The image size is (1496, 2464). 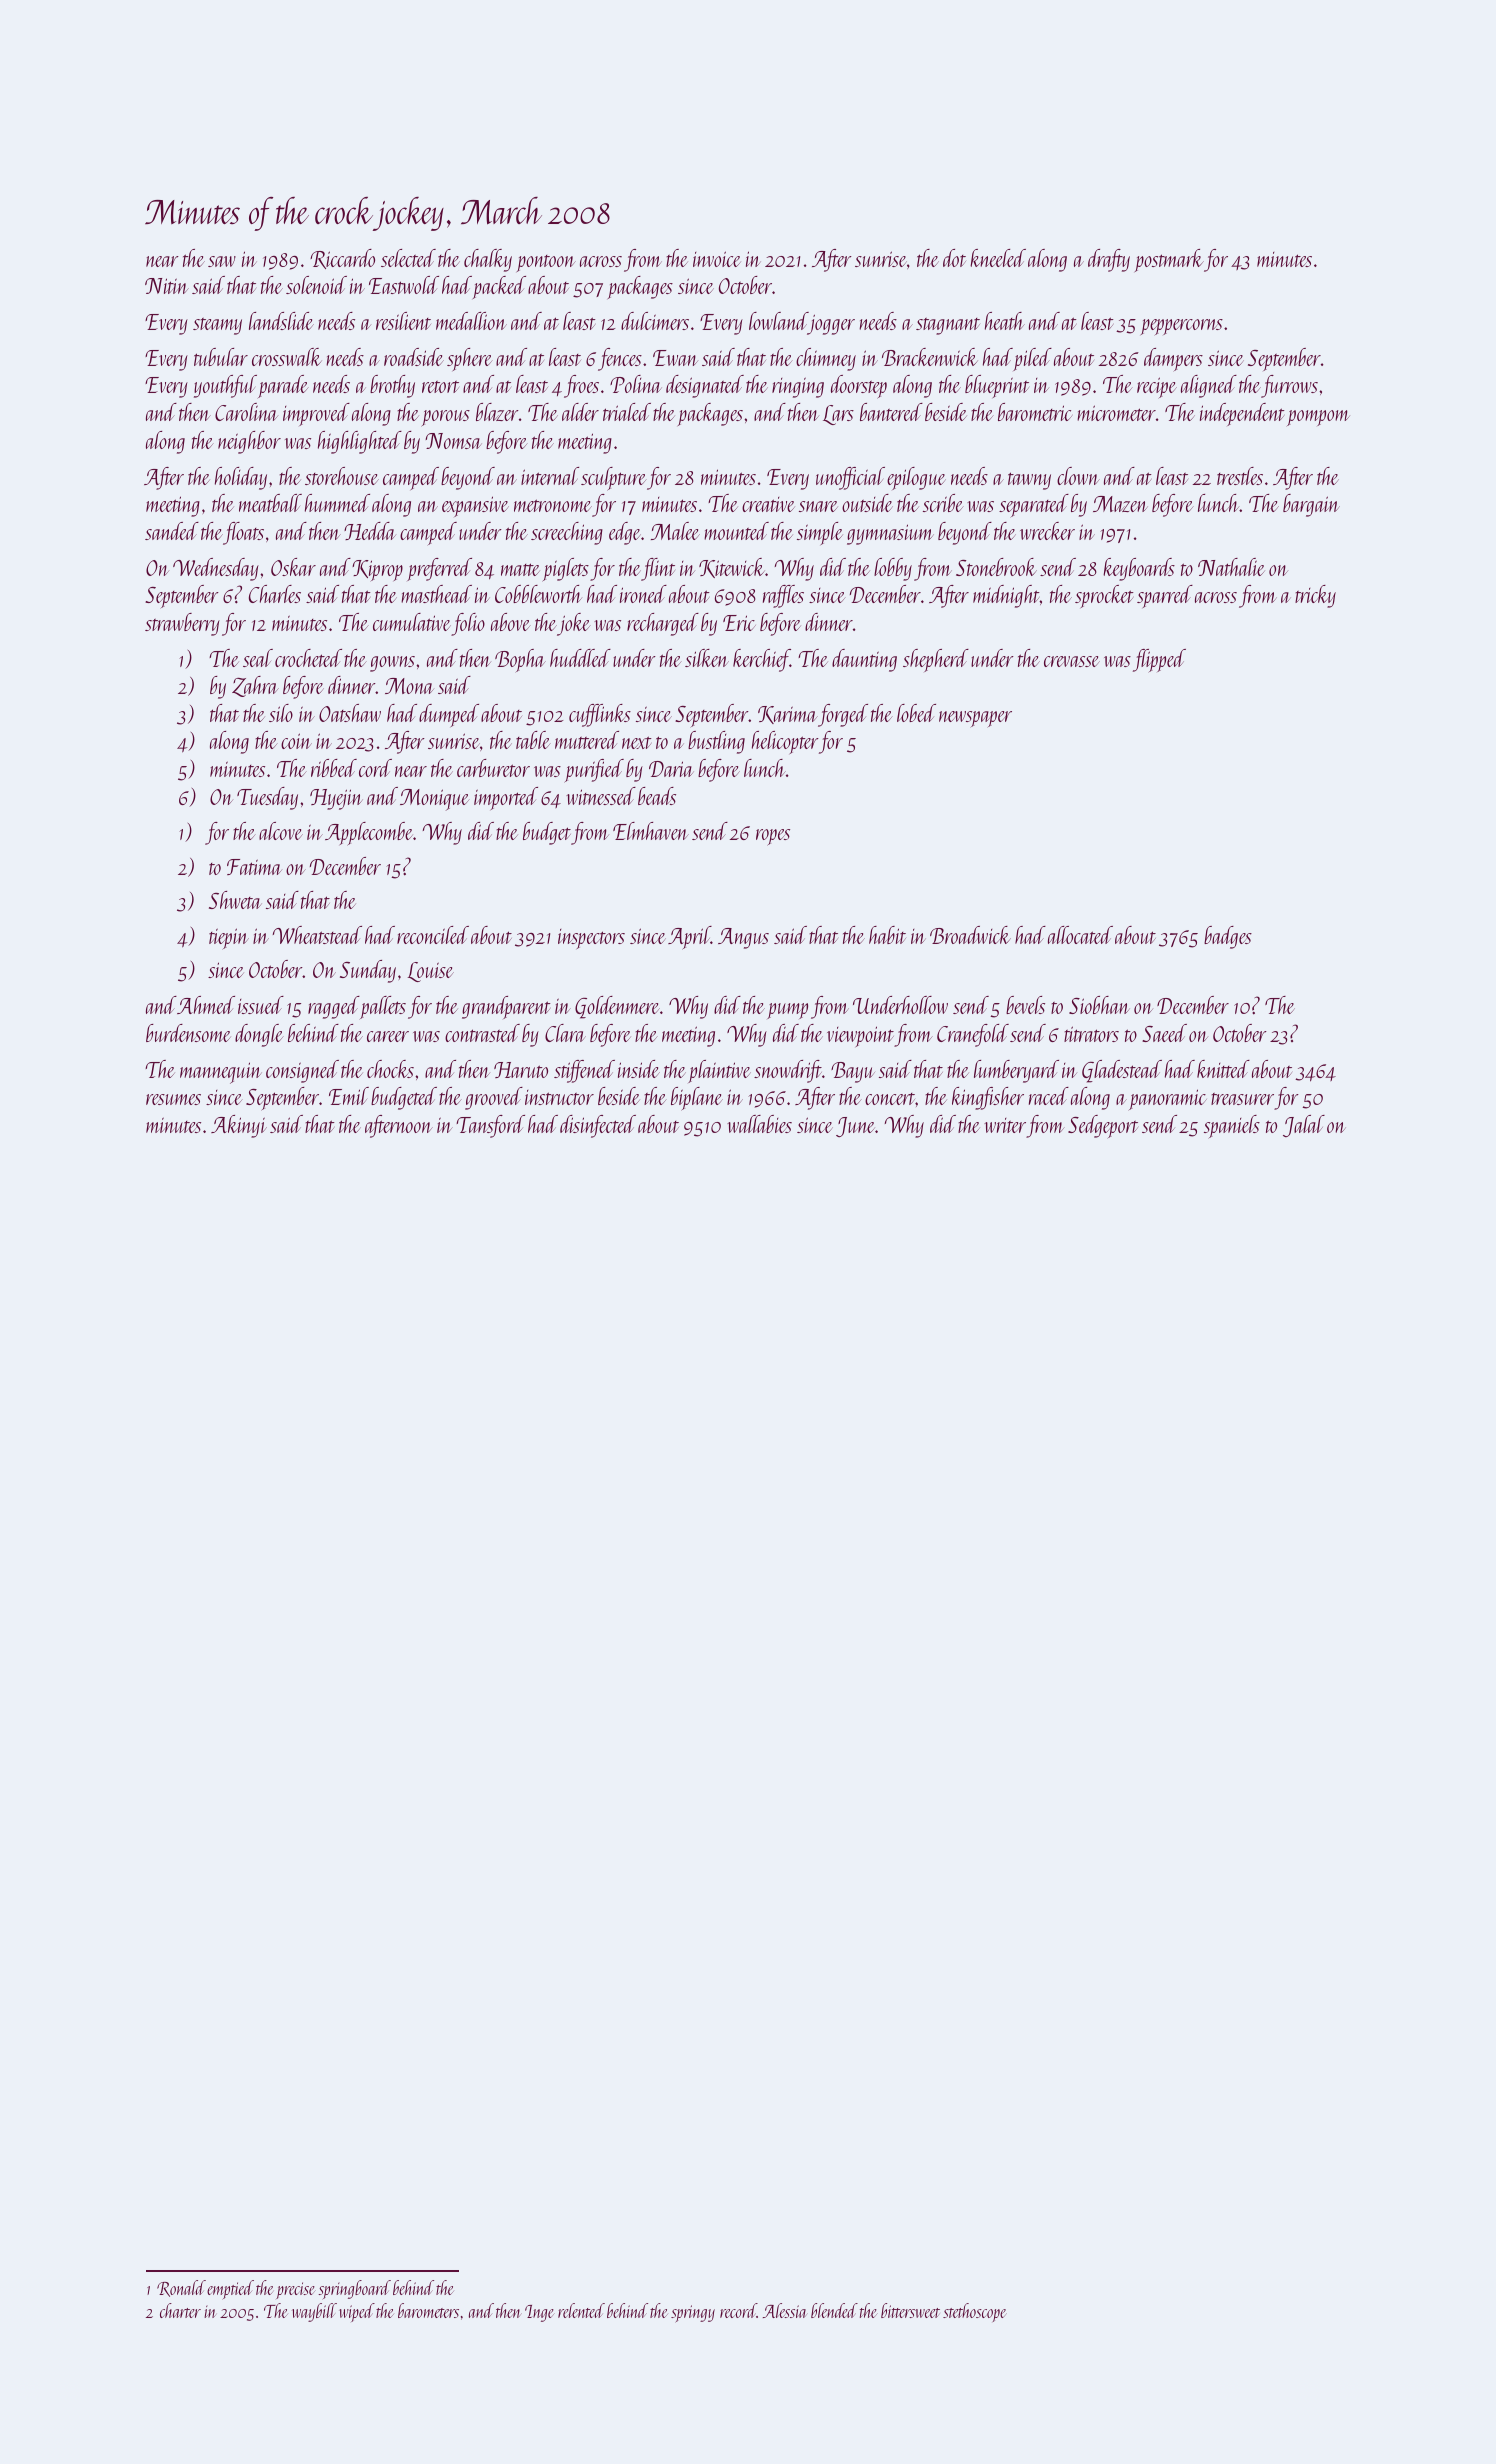 What do you see at coordinates (431, 972) in the screenshot?
I see `Louise` at bounding box center [431, 972].
